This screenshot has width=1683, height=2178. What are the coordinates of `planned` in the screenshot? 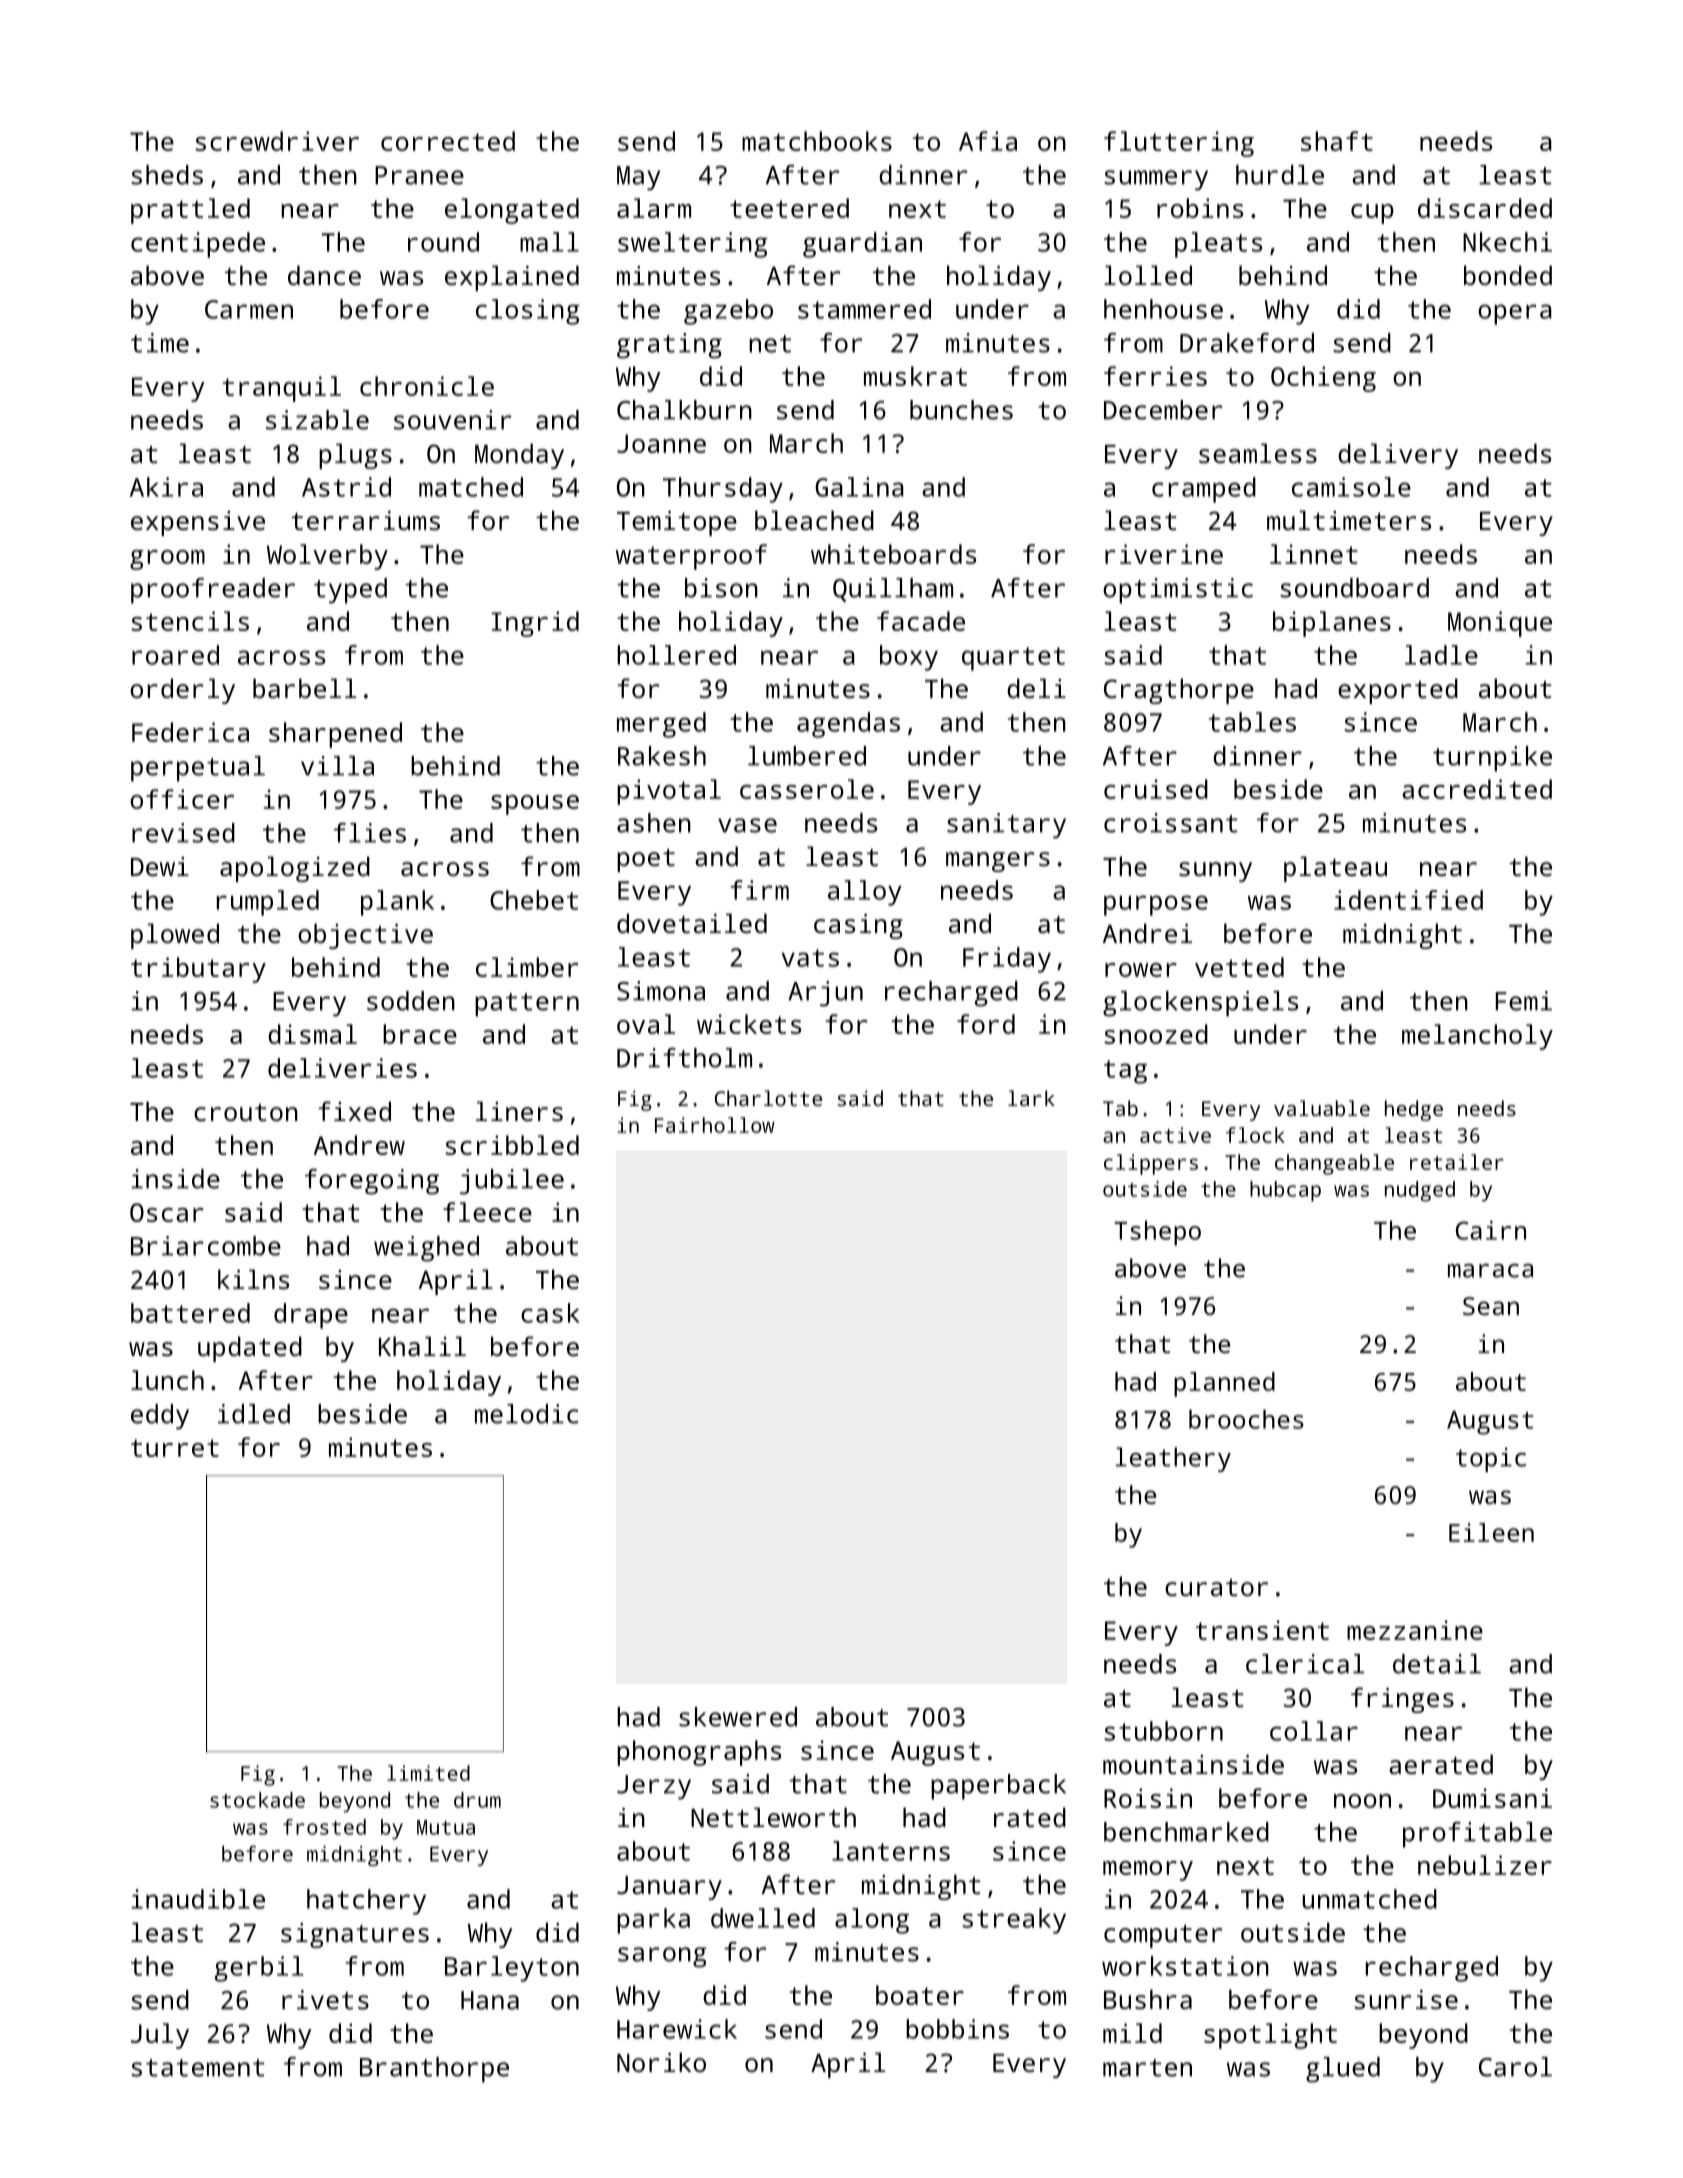 It's located at (1224, 1384).
